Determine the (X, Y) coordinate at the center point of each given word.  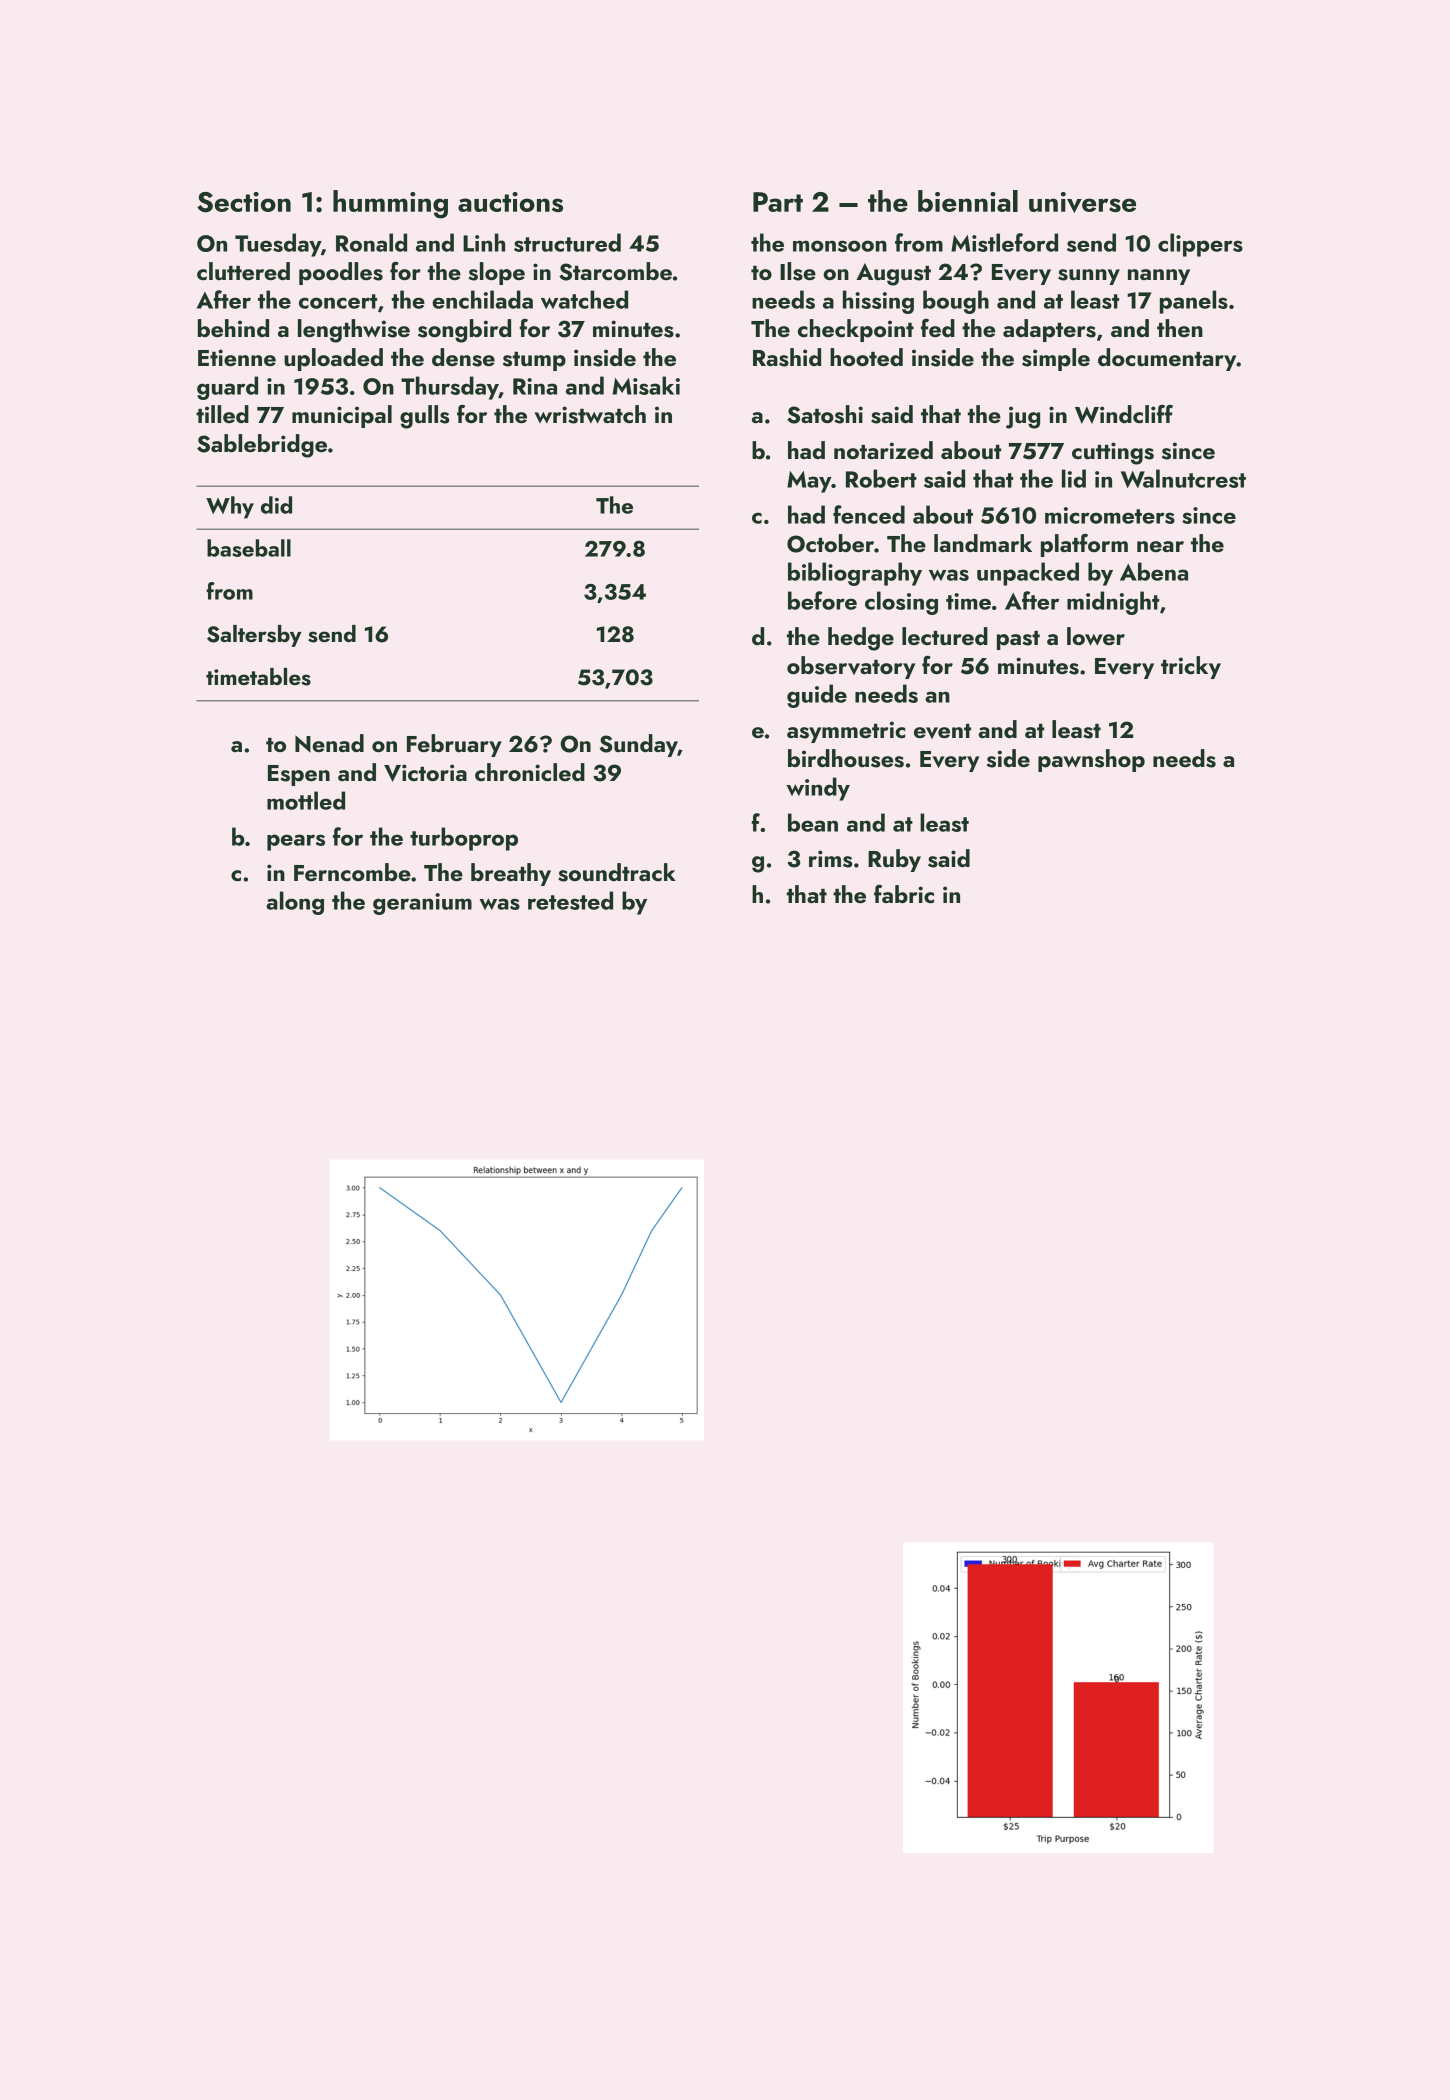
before (822, 600)
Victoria (425, 773)
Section (244, 202)
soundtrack (617, 872)
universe (1082, 202)
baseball (249, 548)
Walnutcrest (1183, 478)
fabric (904, 894)
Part (778, 202)
